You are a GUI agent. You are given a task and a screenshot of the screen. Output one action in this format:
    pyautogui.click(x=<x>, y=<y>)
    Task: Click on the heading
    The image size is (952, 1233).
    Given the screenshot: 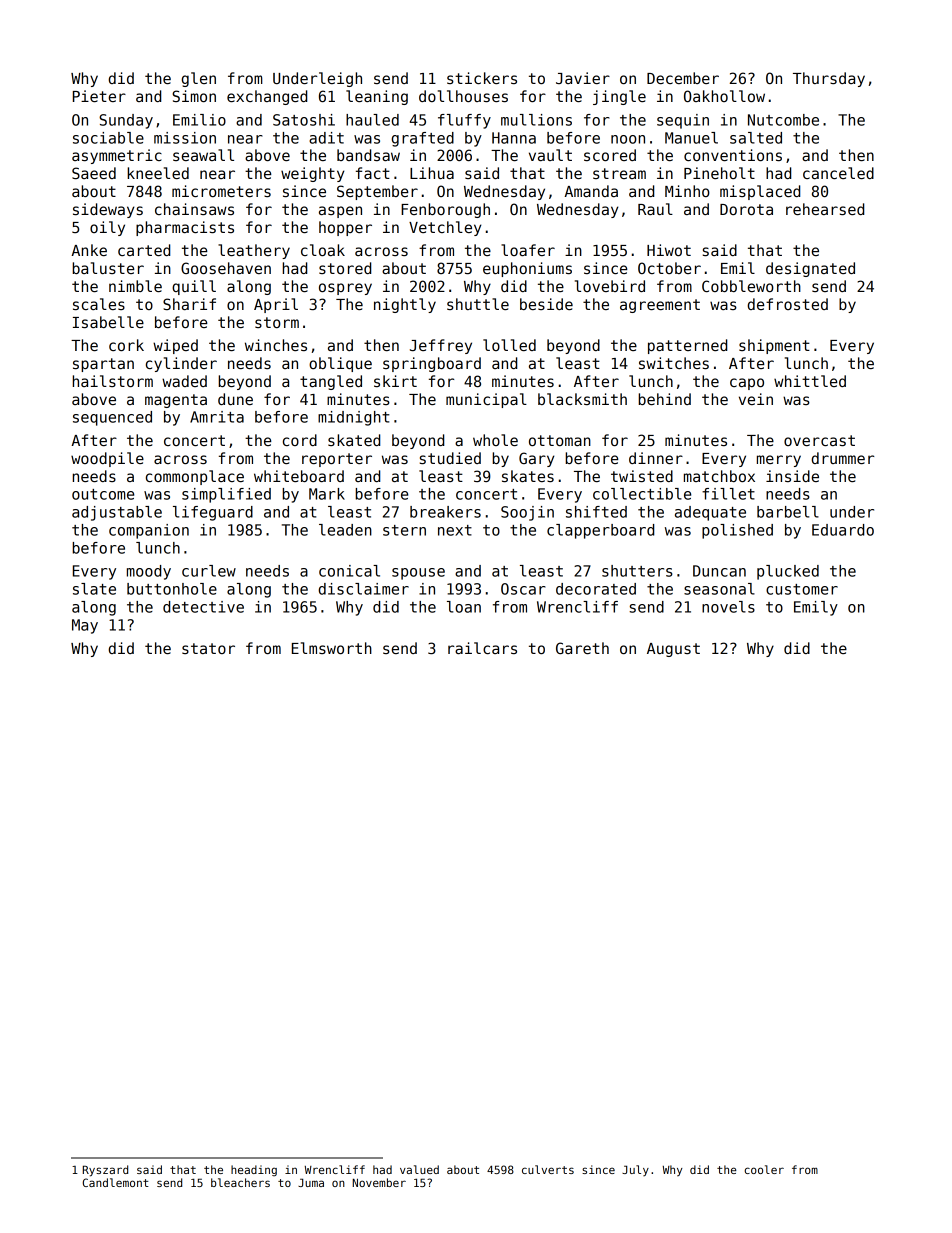 What is the action you would take?
    pyautogui.click(x=254, y=1171)
